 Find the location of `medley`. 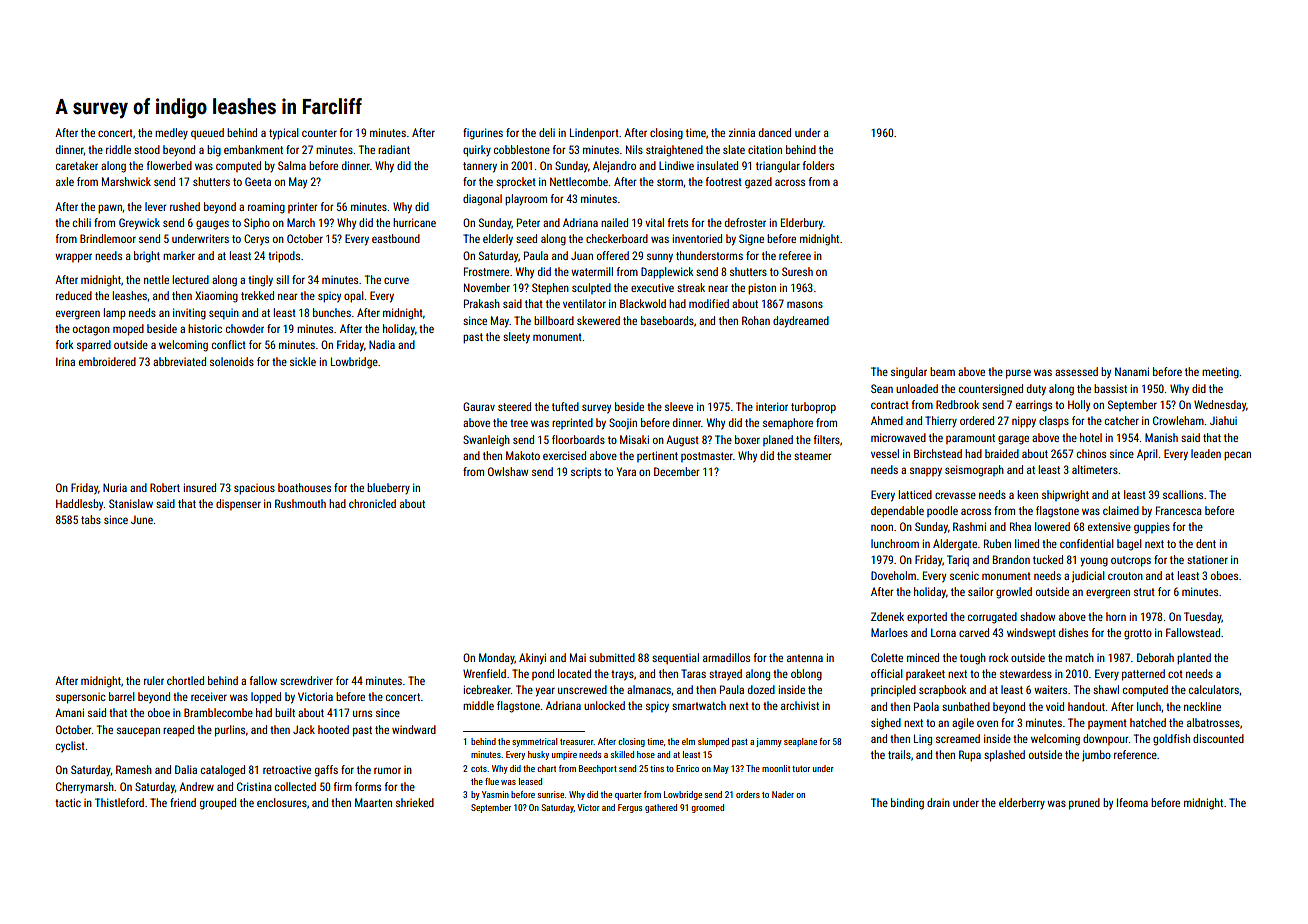

medley is located at coordinates (171, 133).
